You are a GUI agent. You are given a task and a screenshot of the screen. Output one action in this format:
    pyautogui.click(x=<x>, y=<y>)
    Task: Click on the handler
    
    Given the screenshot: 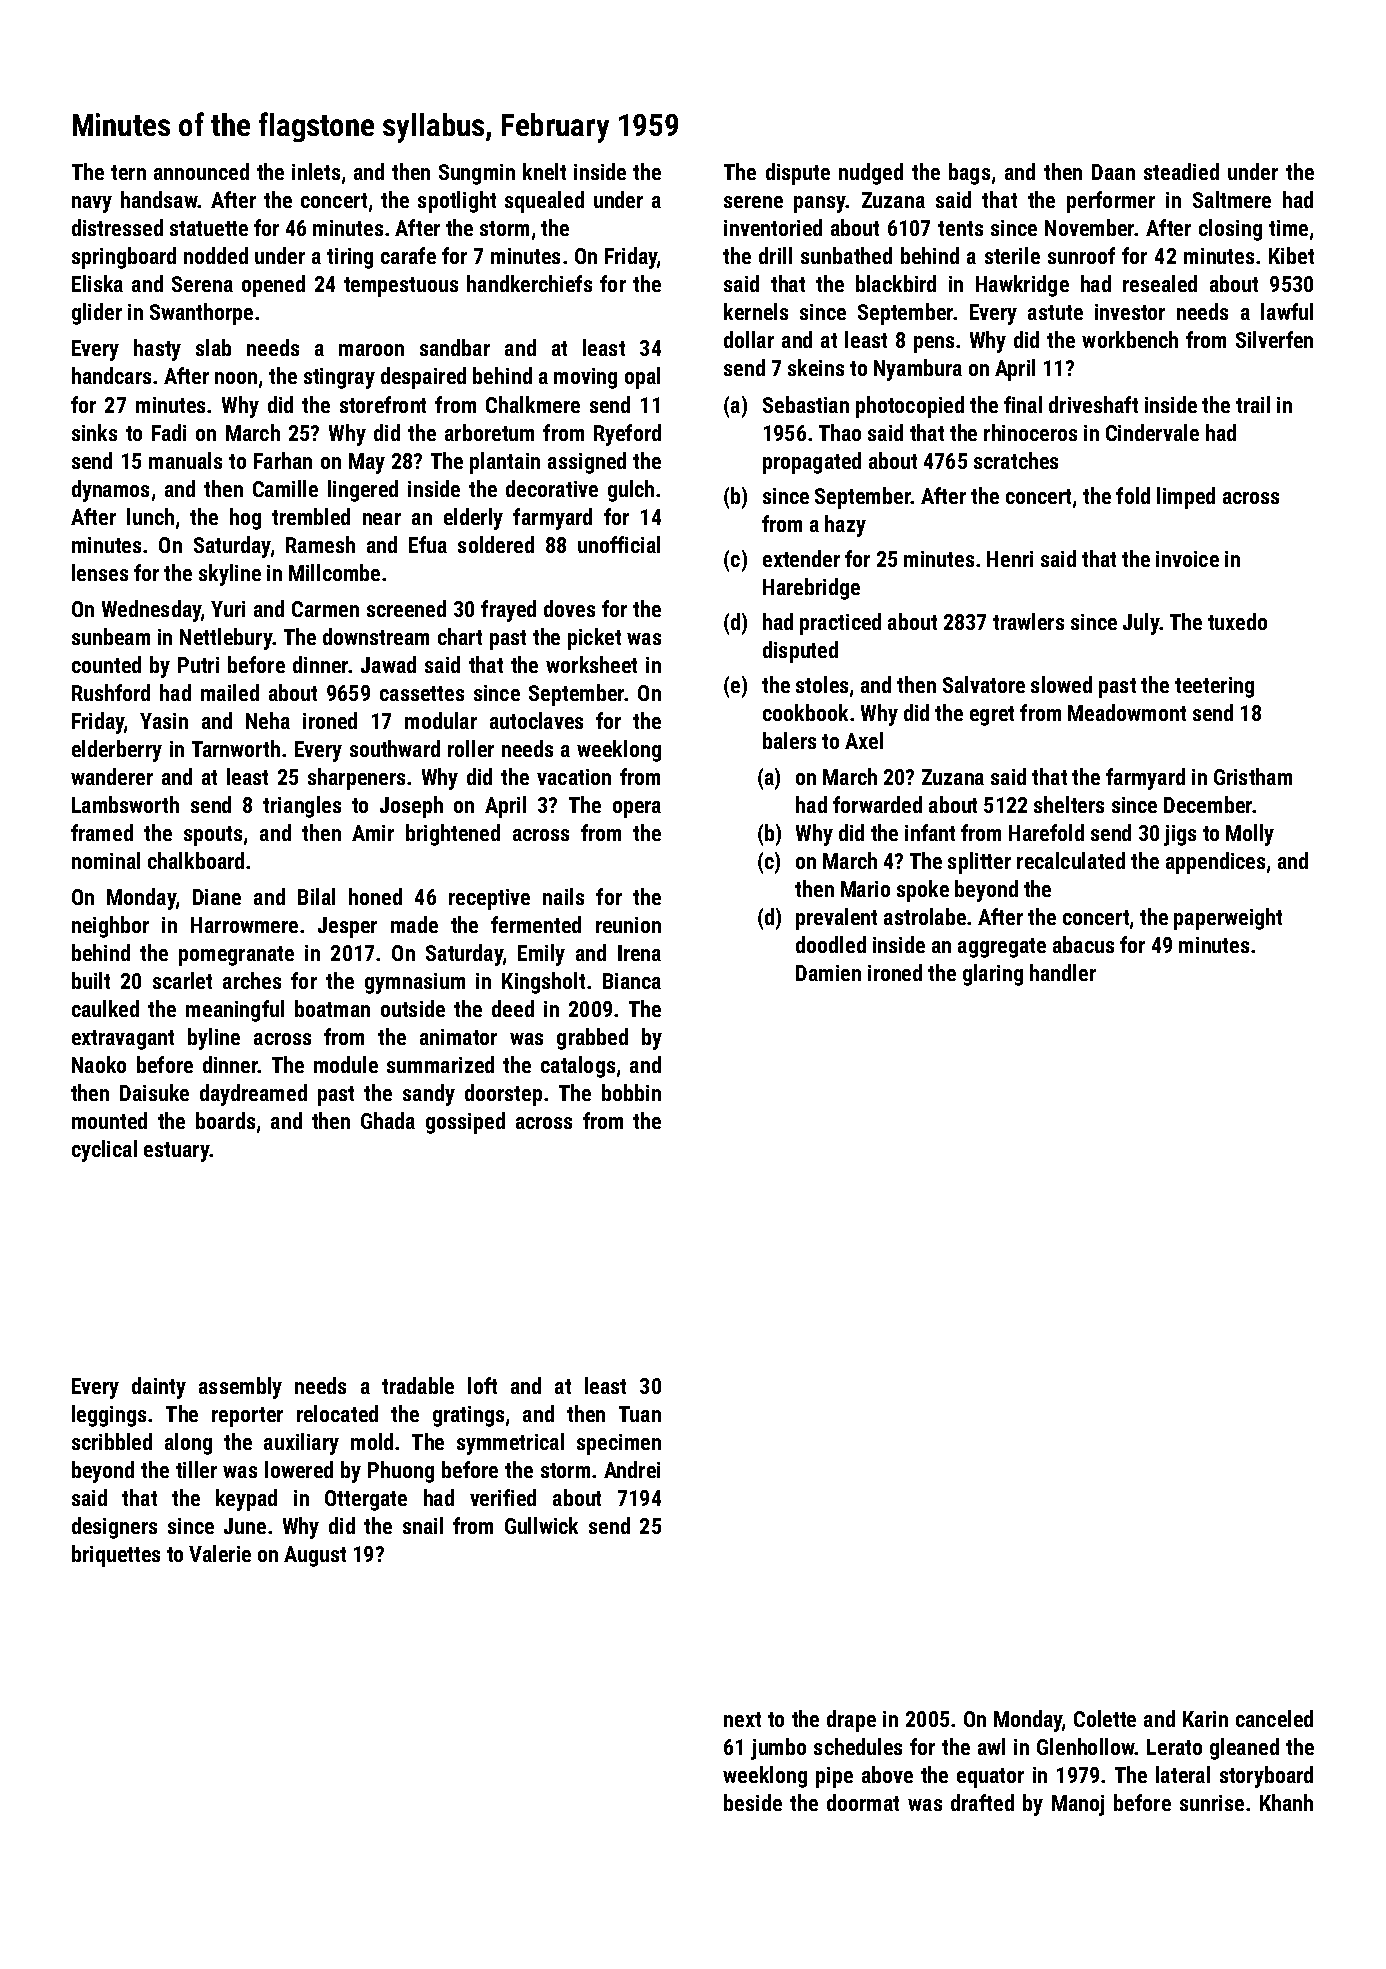 What is the action you would take?
    pyautogui.click(x=1063, y=972)
